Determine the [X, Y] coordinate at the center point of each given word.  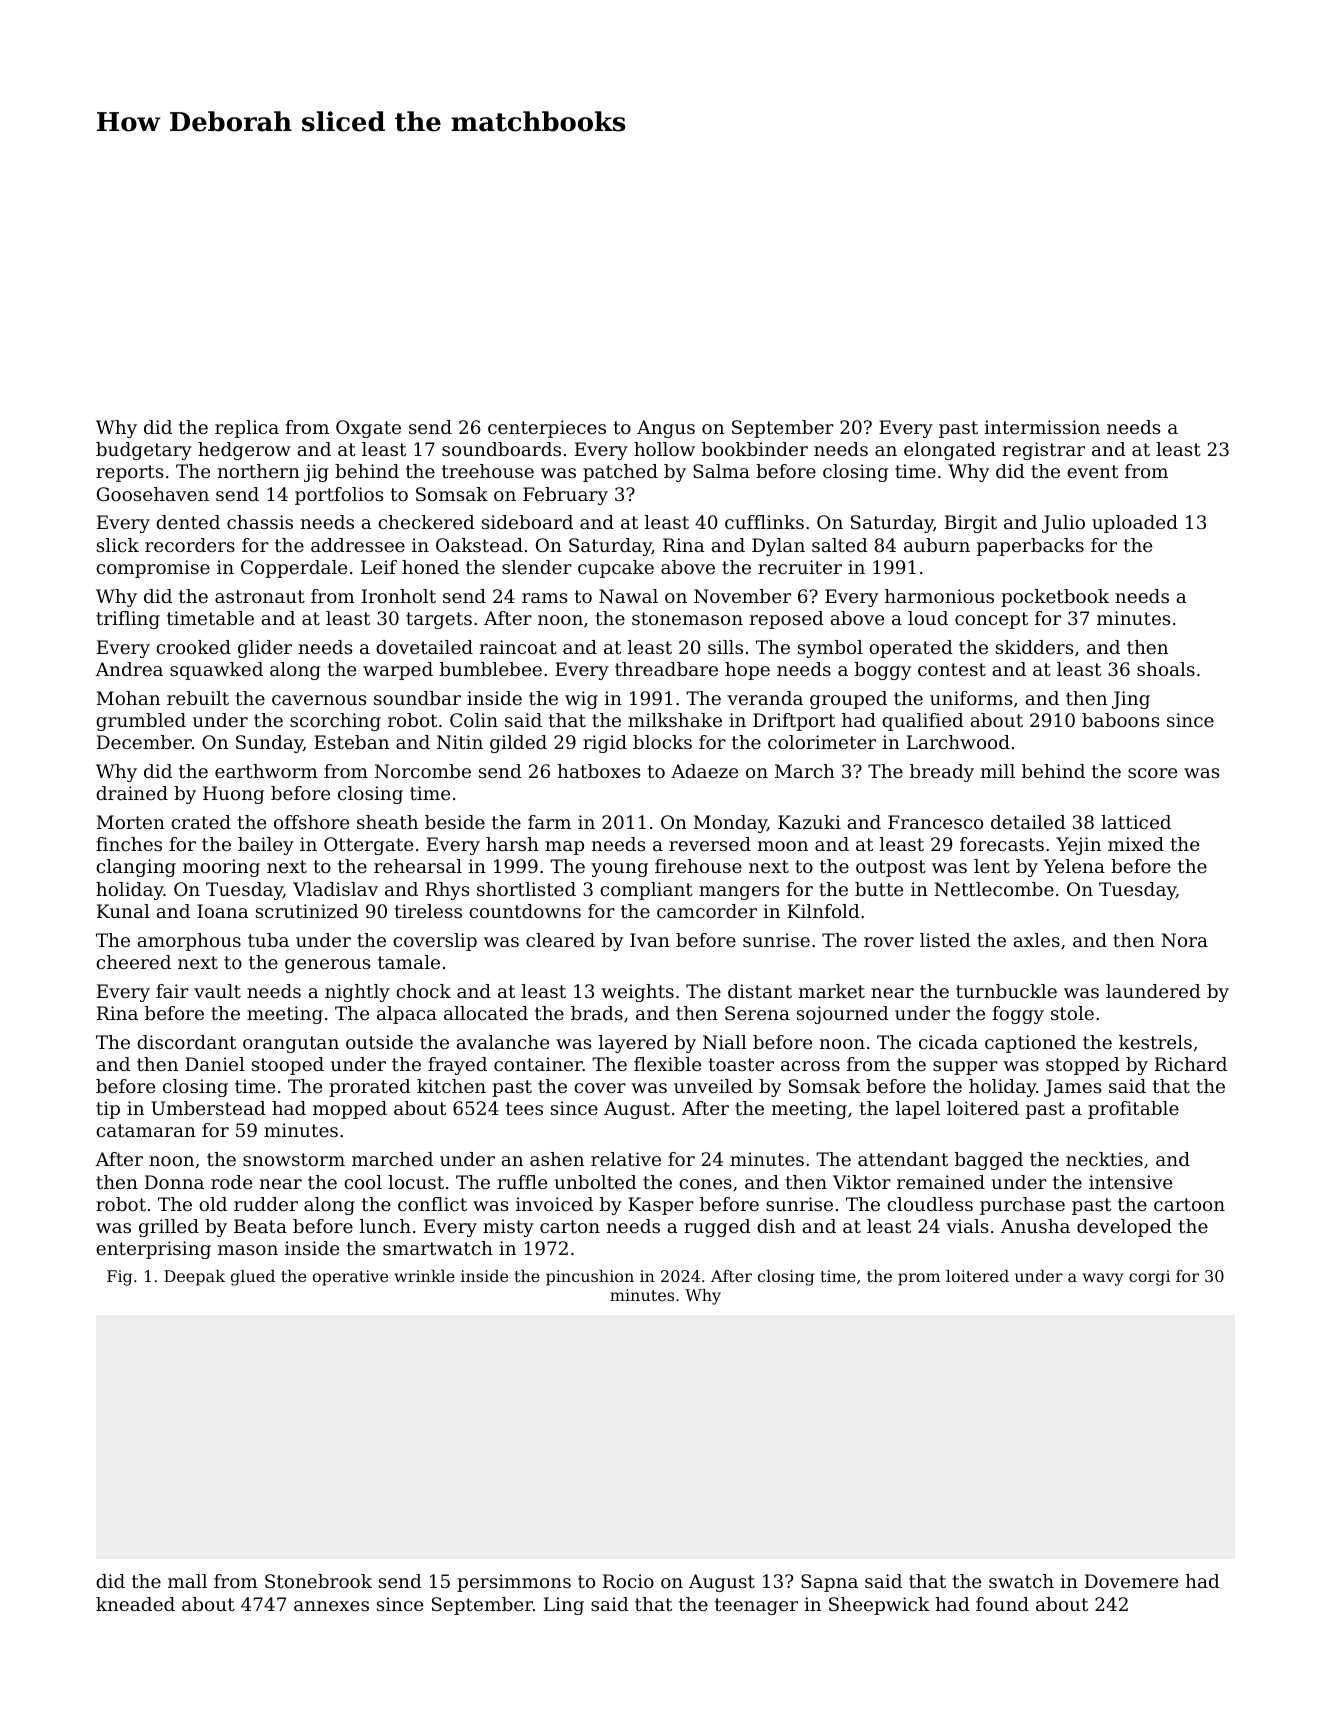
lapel [918, 1110]
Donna [174, 1182]
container [538, 1064]
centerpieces [547, 429]
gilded [518, 744]
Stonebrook [318, 1581]
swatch [1021, 1581]
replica [247, 429]
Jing [1131, 700]
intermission [1042, 427]
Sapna [829, 1583]
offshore [311, 822]
